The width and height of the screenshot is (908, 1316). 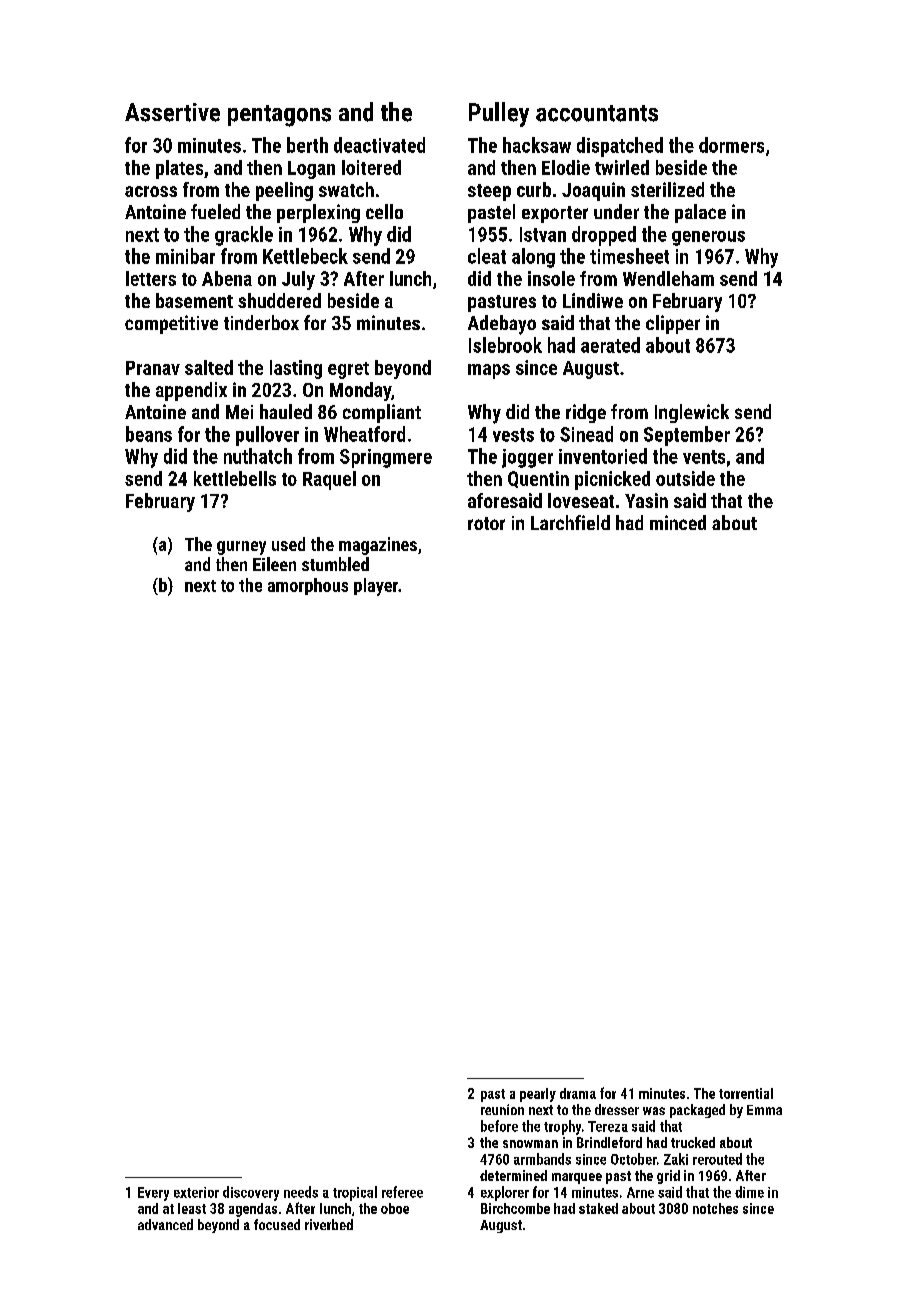 I want to click on Every, so click(x=153, y=1194).
